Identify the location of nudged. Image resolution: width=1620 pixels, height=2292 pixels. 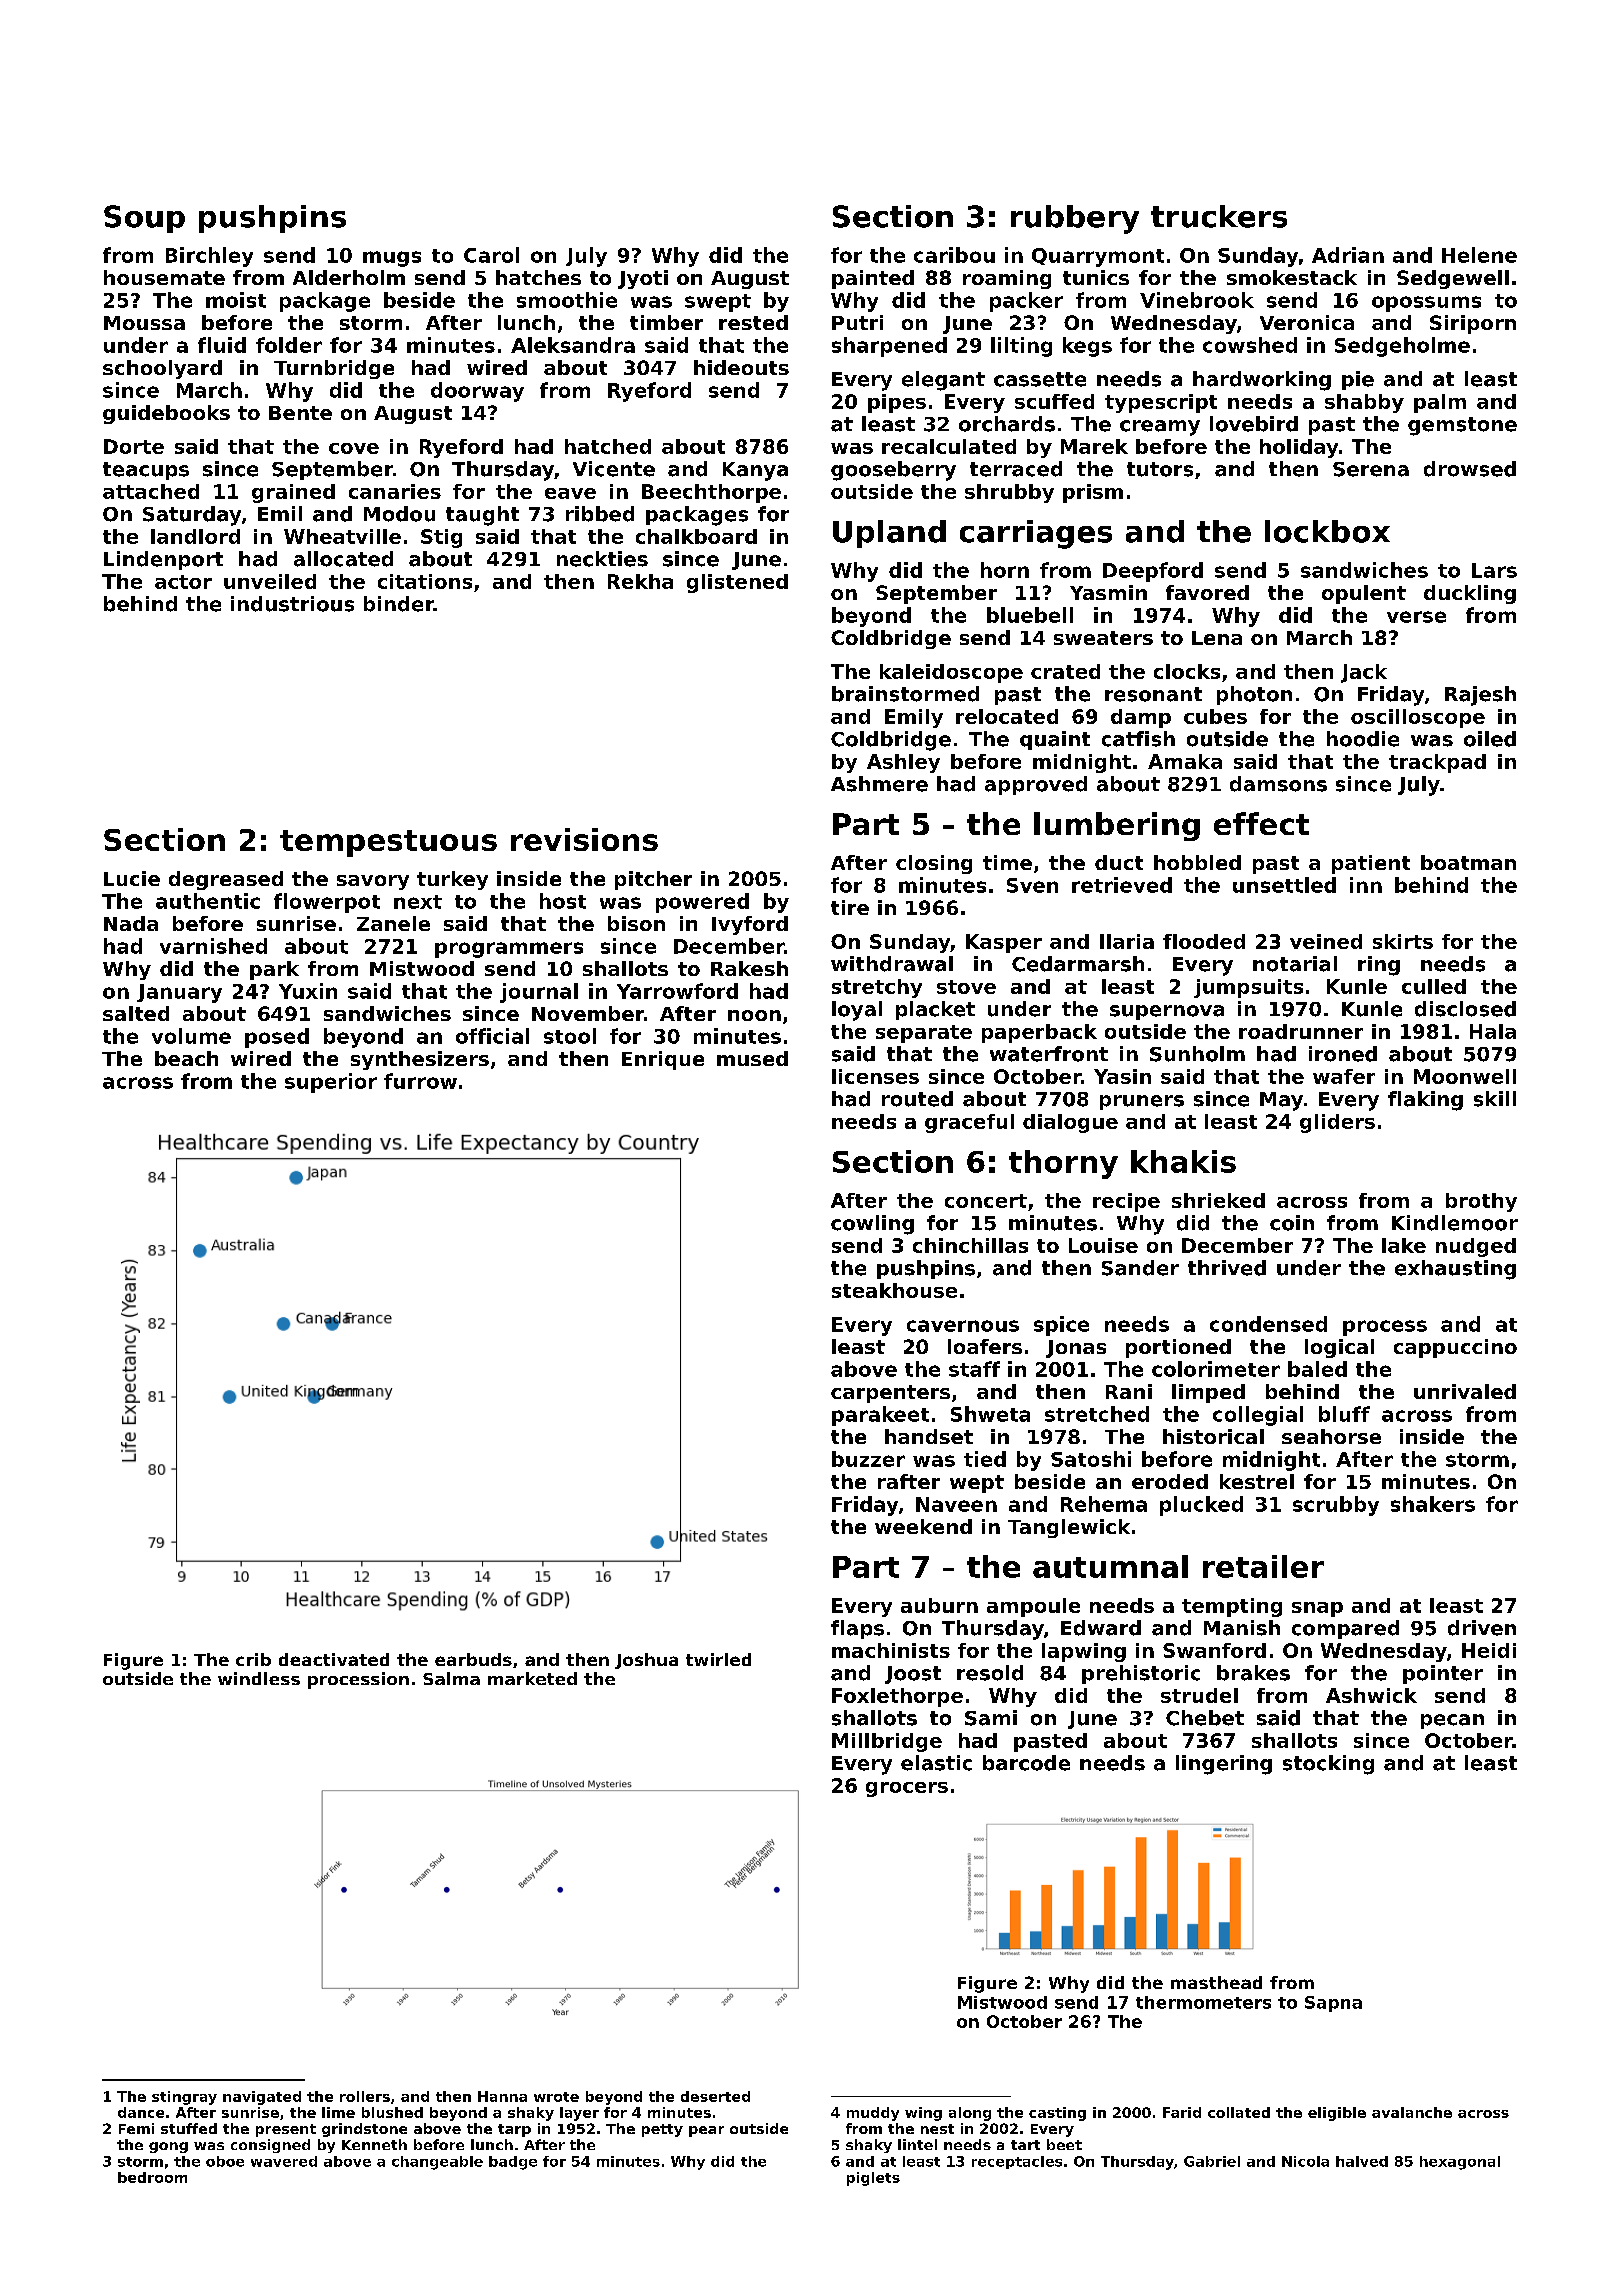
(1476, 1247).
